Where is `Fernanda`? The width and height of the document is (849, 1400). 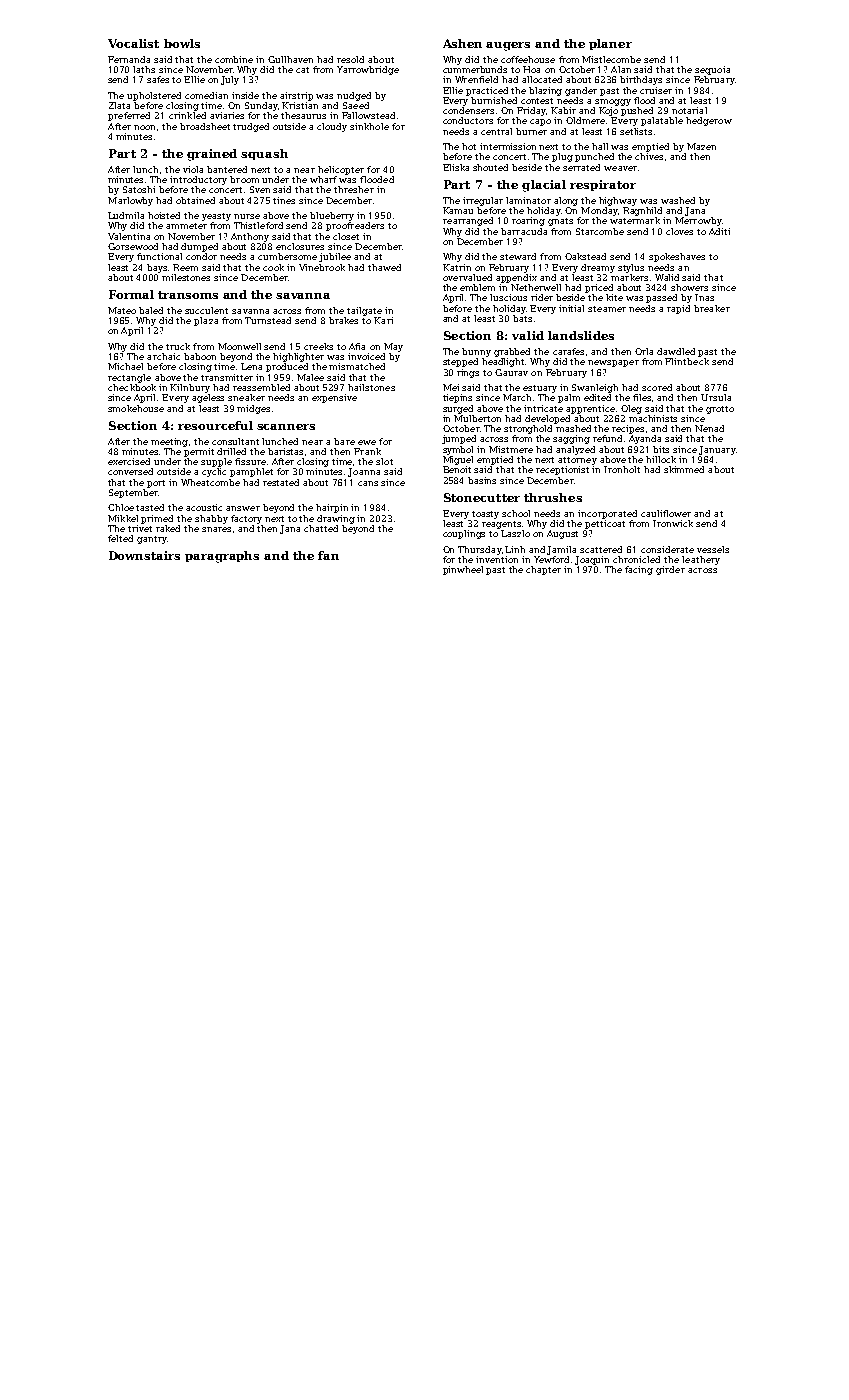
Fernanda is located at coordinates (129, 59).
